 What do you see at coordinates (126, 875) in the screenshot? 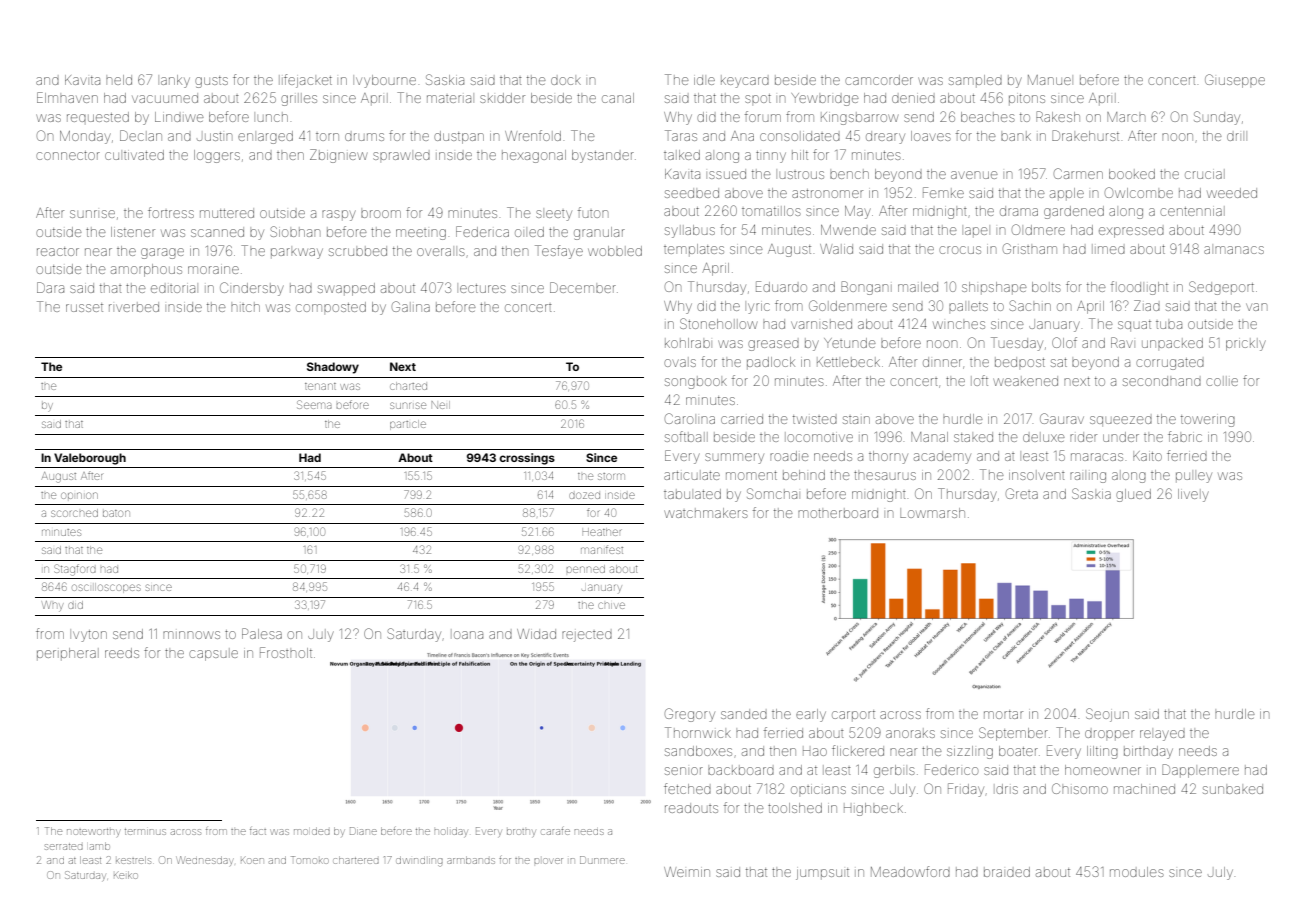
I see `Keiko` at bounding box center [126, 875].
